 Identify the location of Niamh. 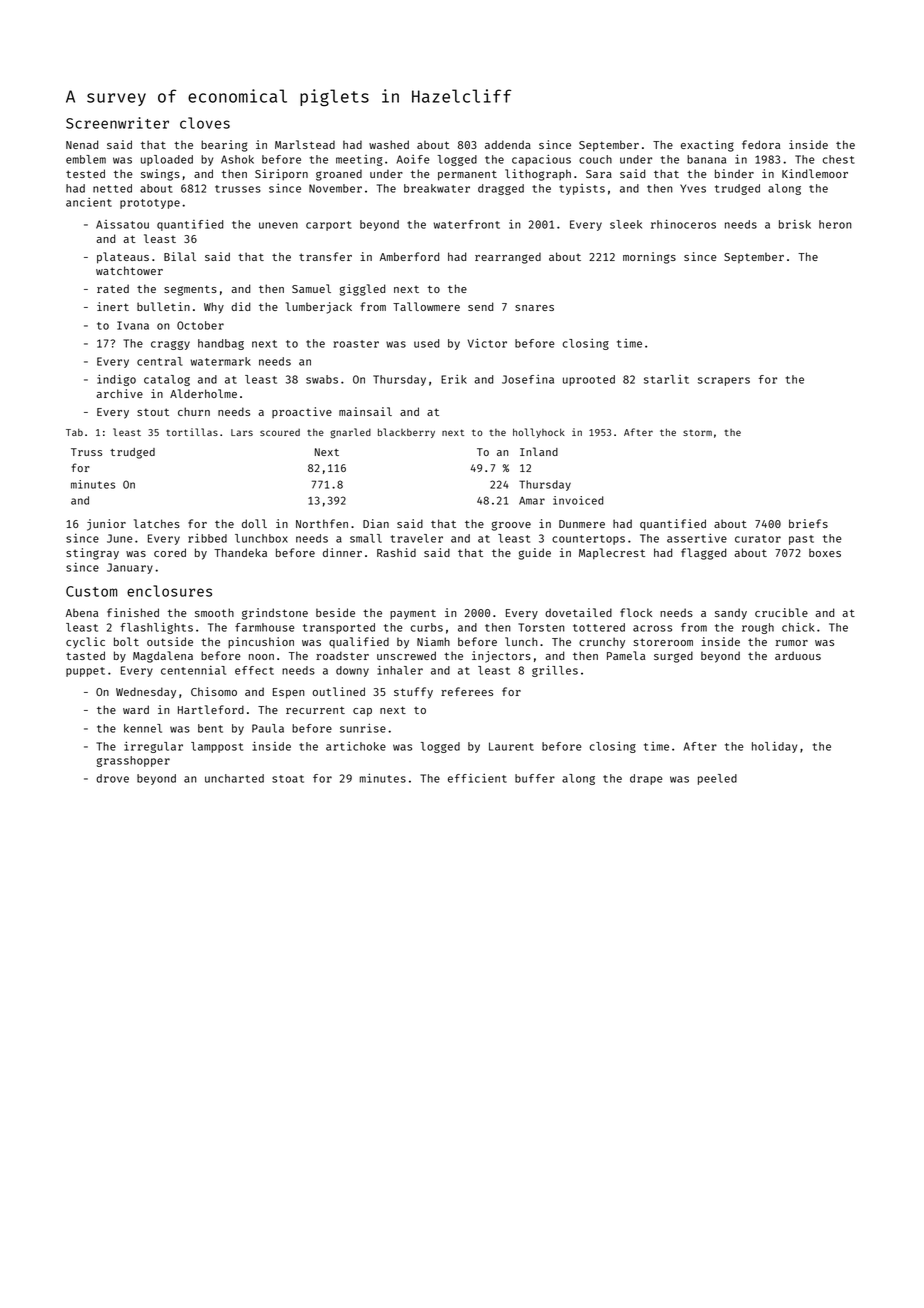
(433, 641).
